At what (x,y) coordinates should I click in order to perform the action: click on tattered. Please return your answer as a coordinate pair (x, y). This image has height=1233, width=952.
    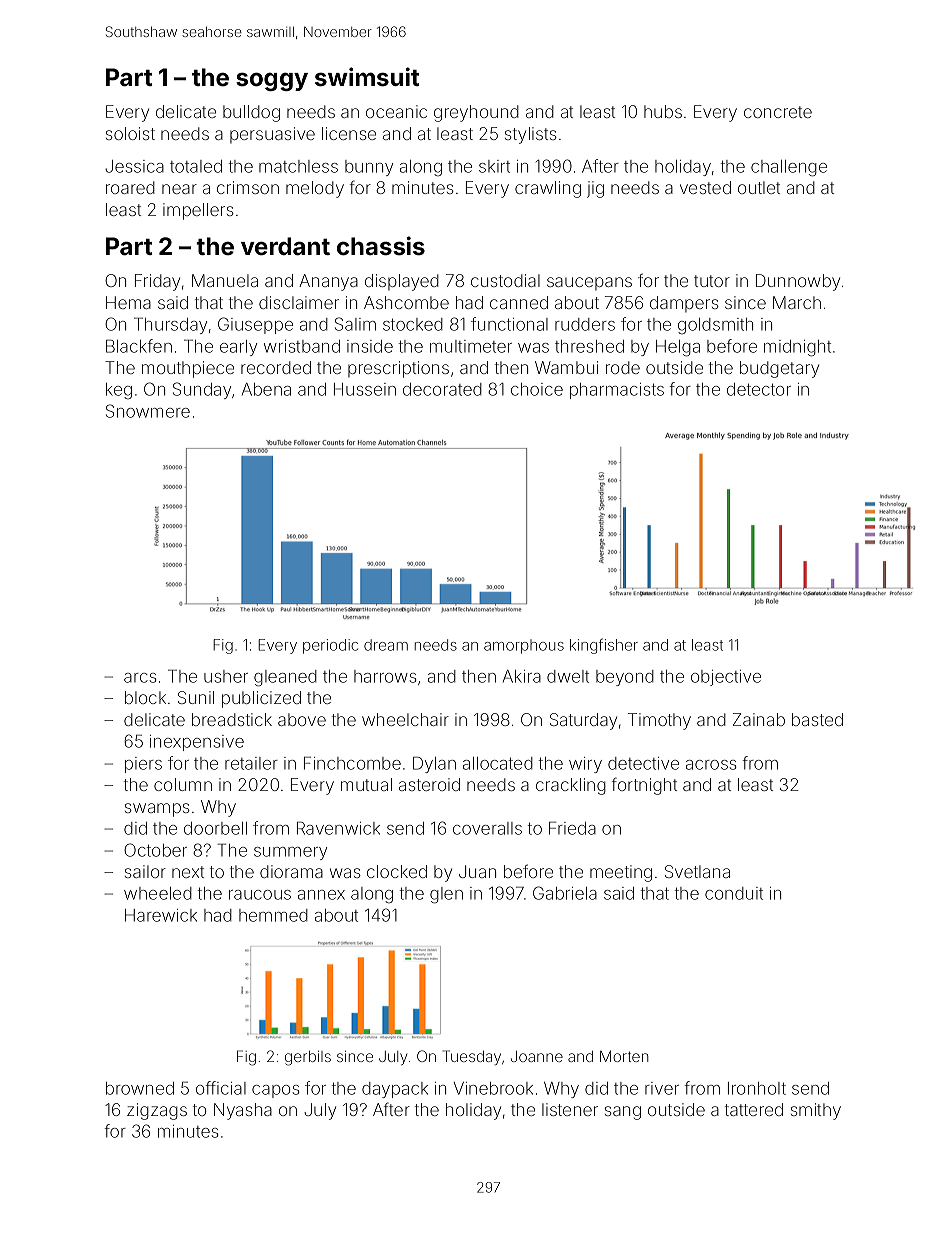
    Looking at the image, I should click on (754, 1109).
